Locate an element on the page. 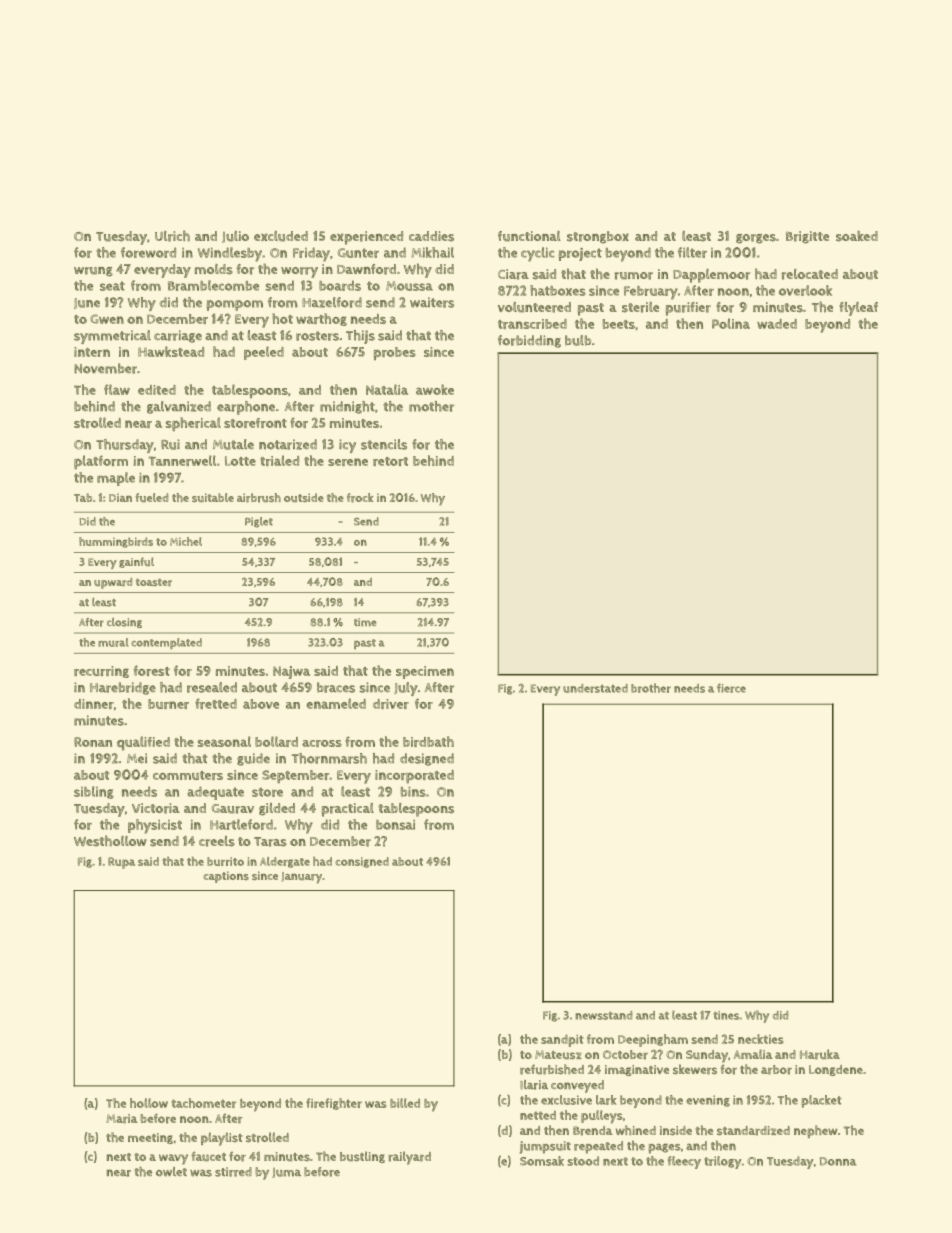 The image size is (952, 1233). frock is located at coordinates (360, 498).
